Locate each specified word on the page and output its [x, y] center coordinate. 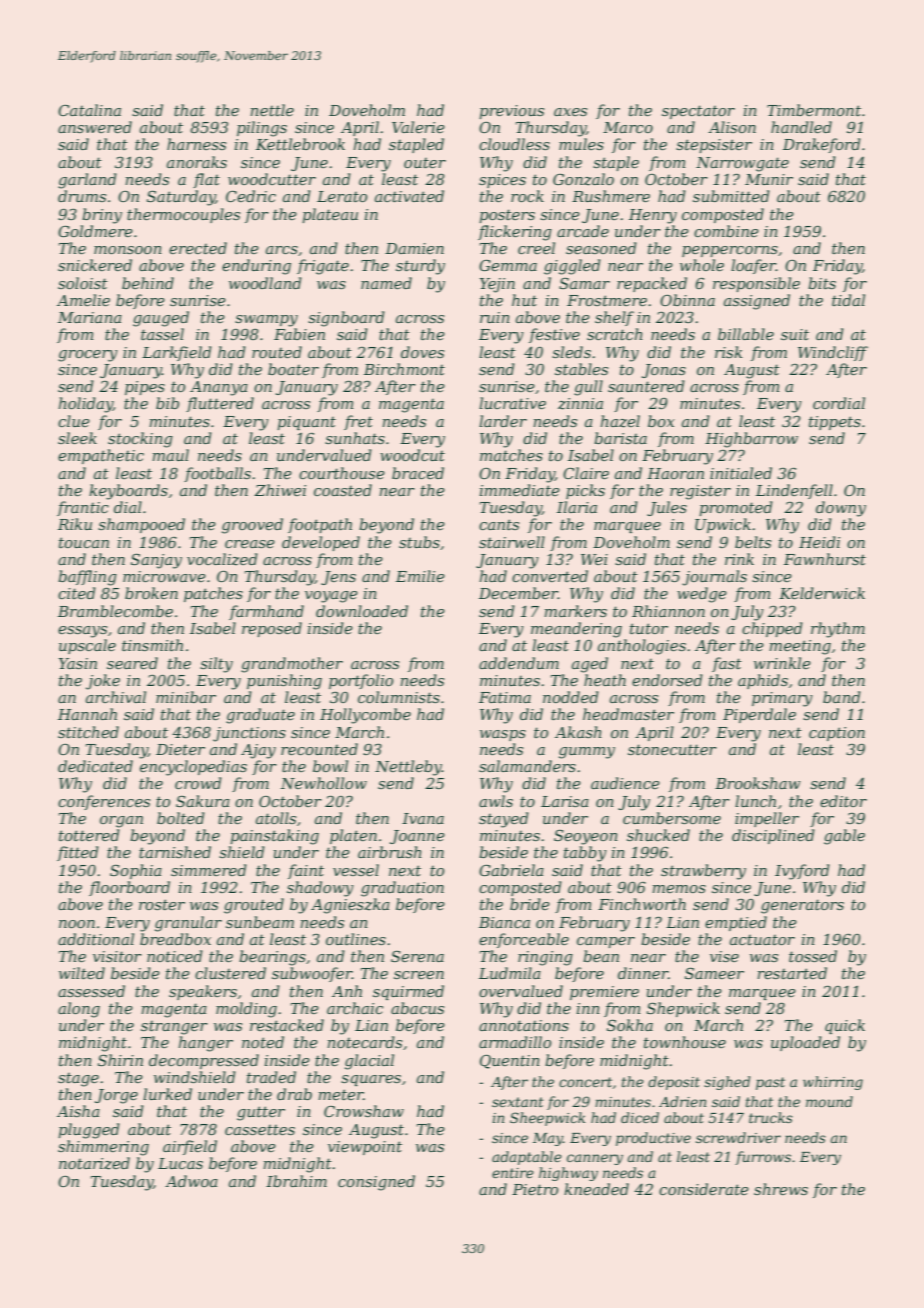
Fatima [505, 697]
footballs [217, 474]
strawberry [703, 872]
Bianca [504, 922]
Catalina [89, 110]
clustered [230, 973]
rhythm [838, 630]
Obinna [687, 300]
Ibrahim [296, 1181]
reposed [272, 629]
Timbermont [814, 110]
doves [422, 352]
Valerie [418, 127]
